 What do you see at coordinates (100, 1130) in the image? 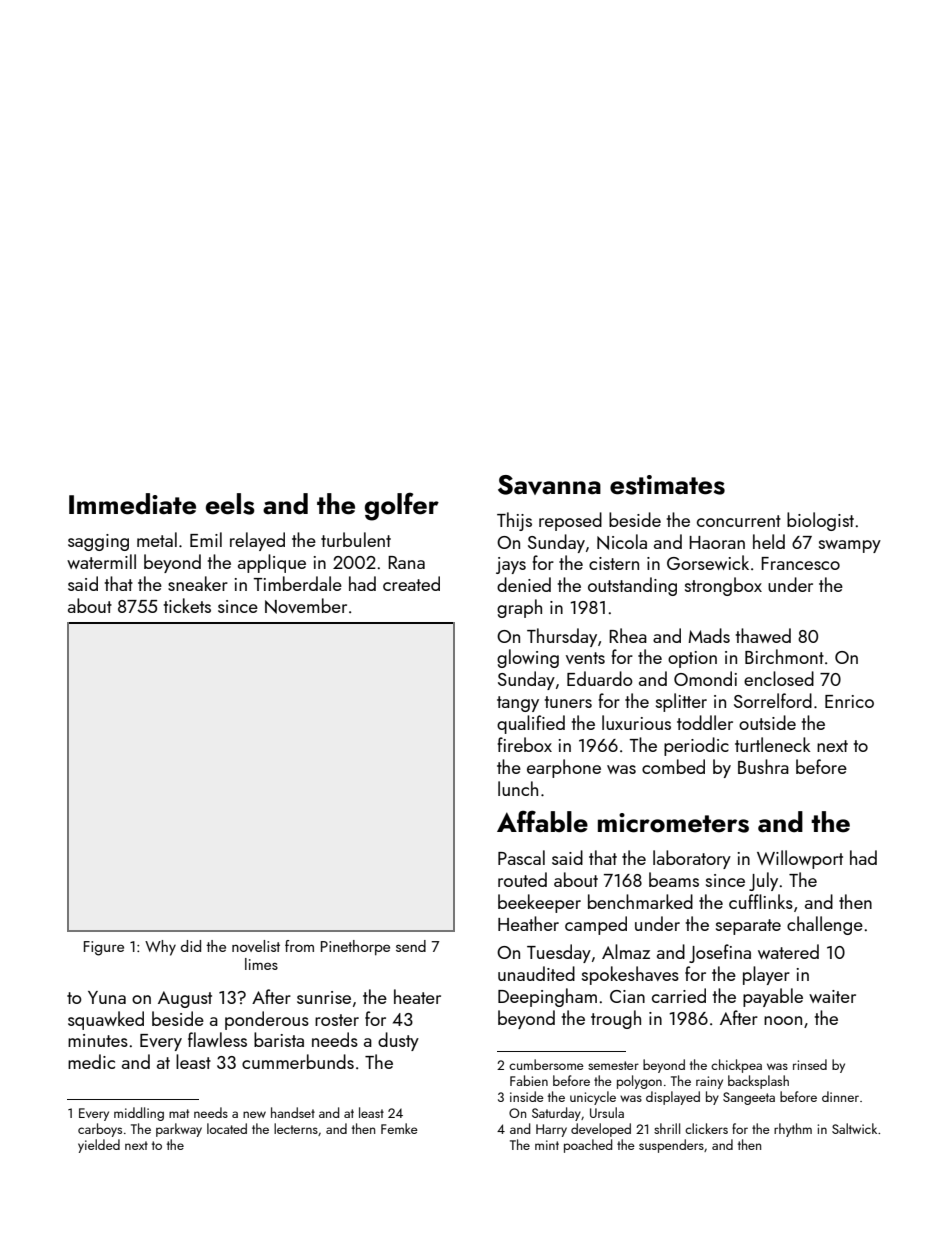
I see `carboys` at bounding box center [100, 1130].
